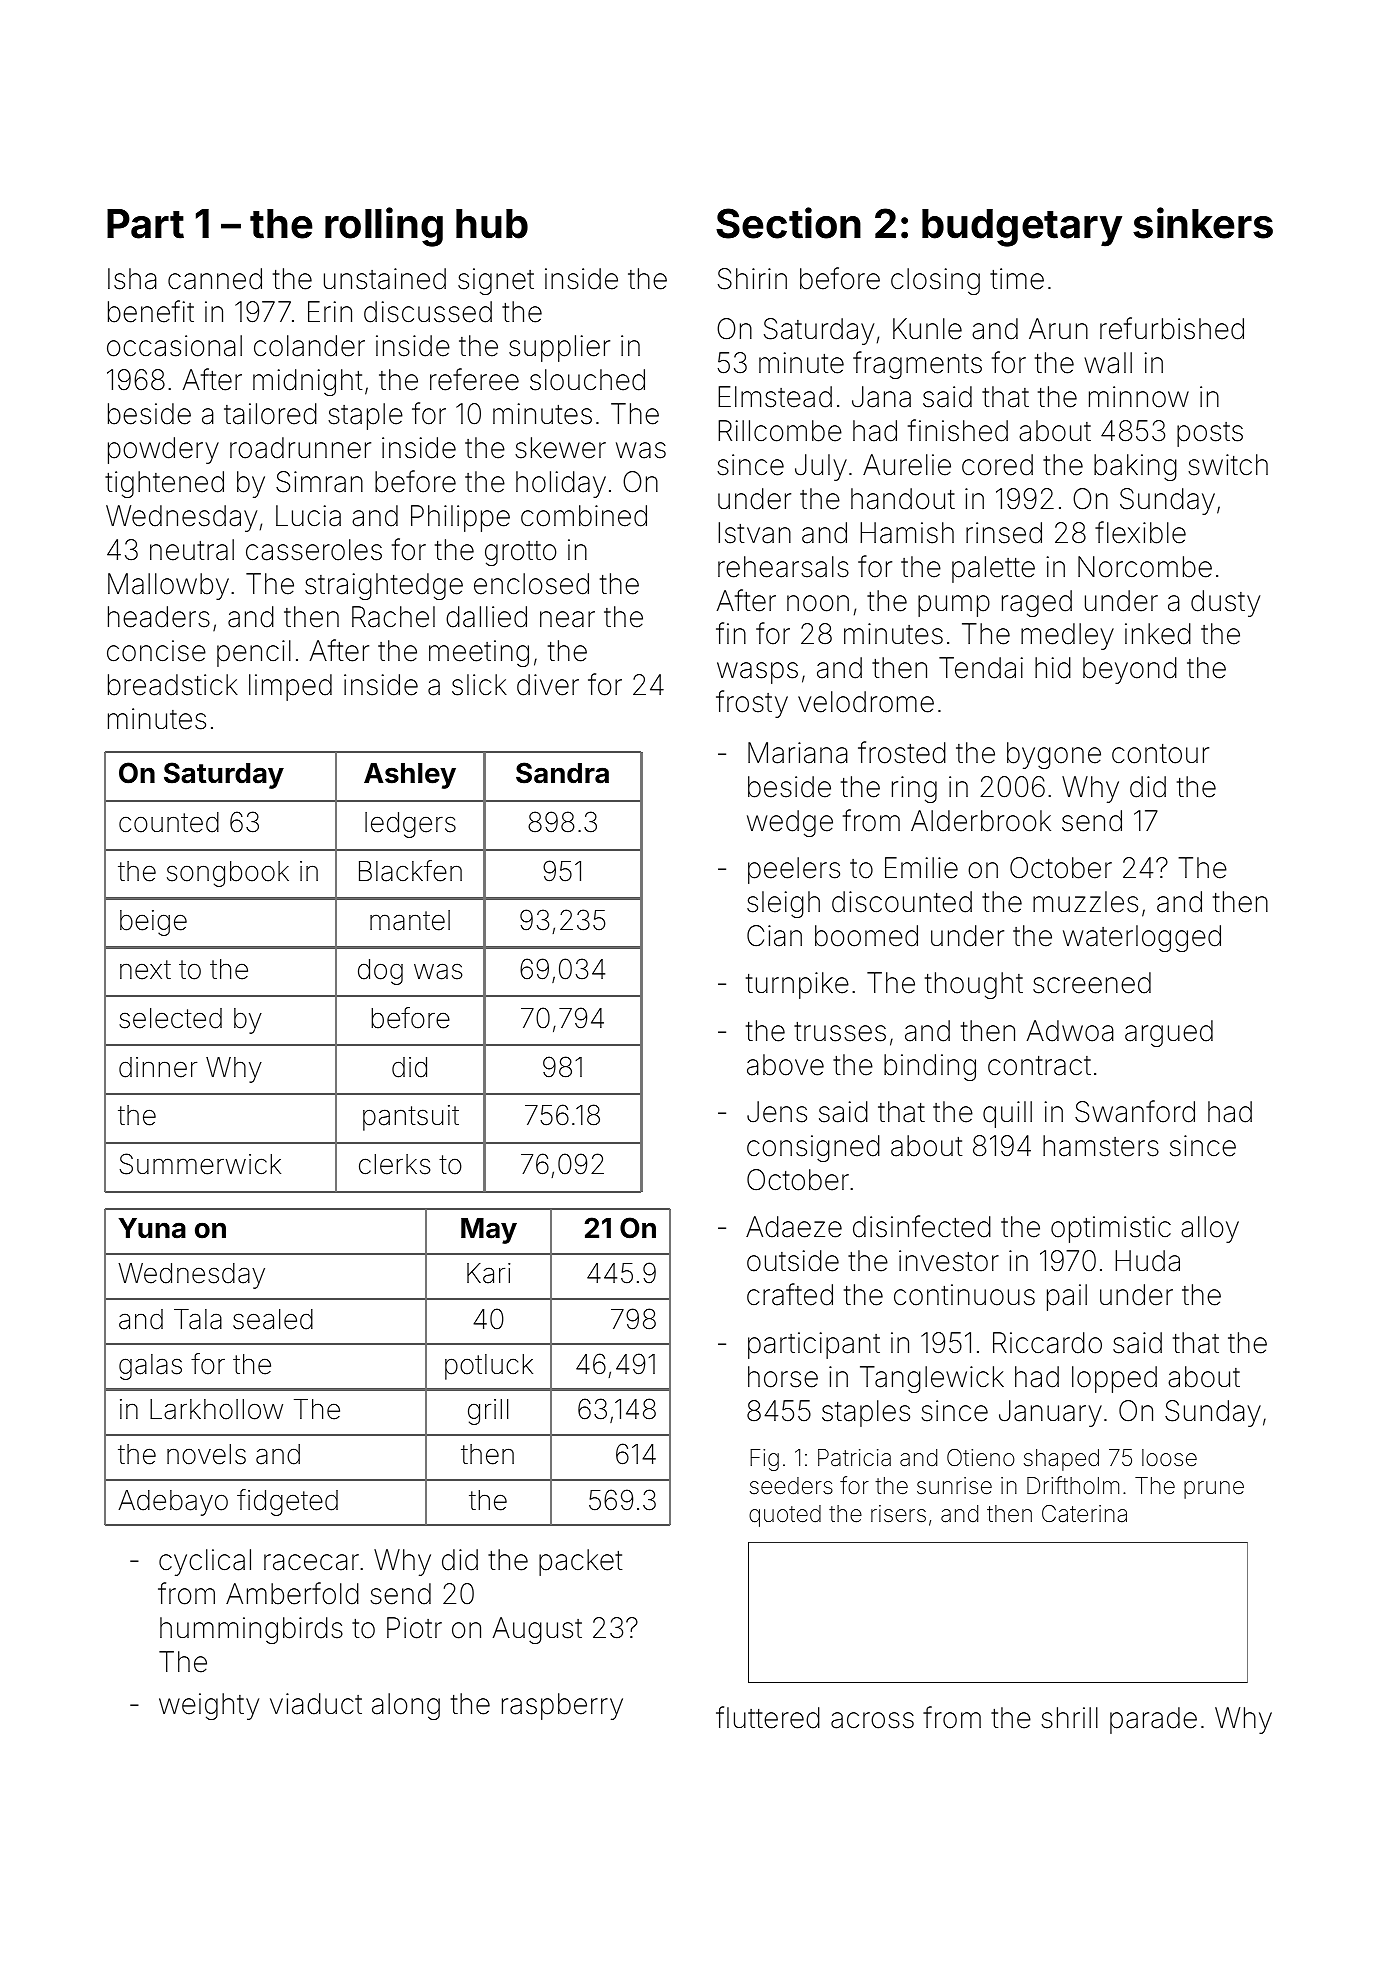 This screenshot has height=1969, width=1386. What do you see at coordinates (768, 1717) in the screenshot?
I see `fluttered` at bounding box center [768, 1717].
